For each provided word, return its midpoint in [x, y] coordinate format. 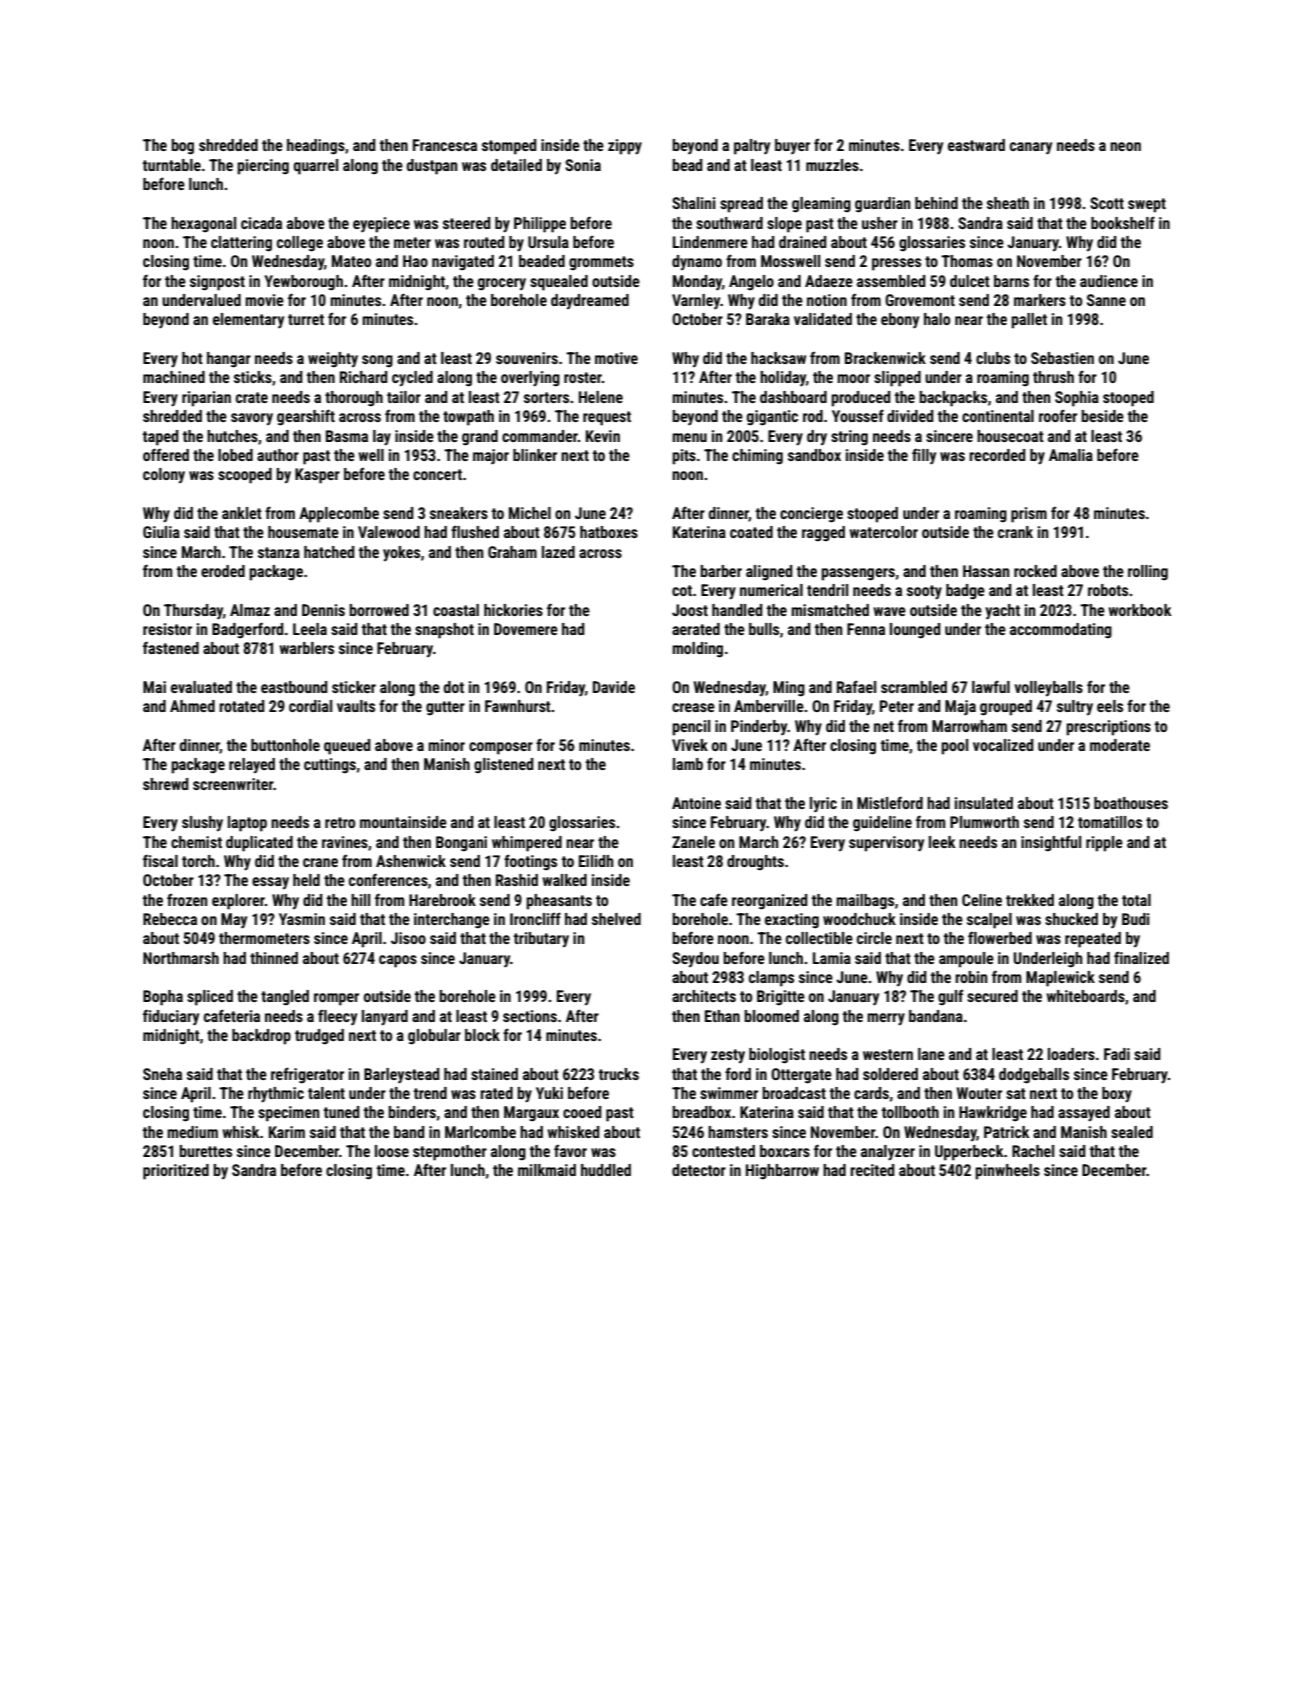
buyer [792, 147]
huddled [606, 1170]
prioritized [176, 1172]
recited [872, 1170]
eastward [976, 145]
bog [182, 147]
